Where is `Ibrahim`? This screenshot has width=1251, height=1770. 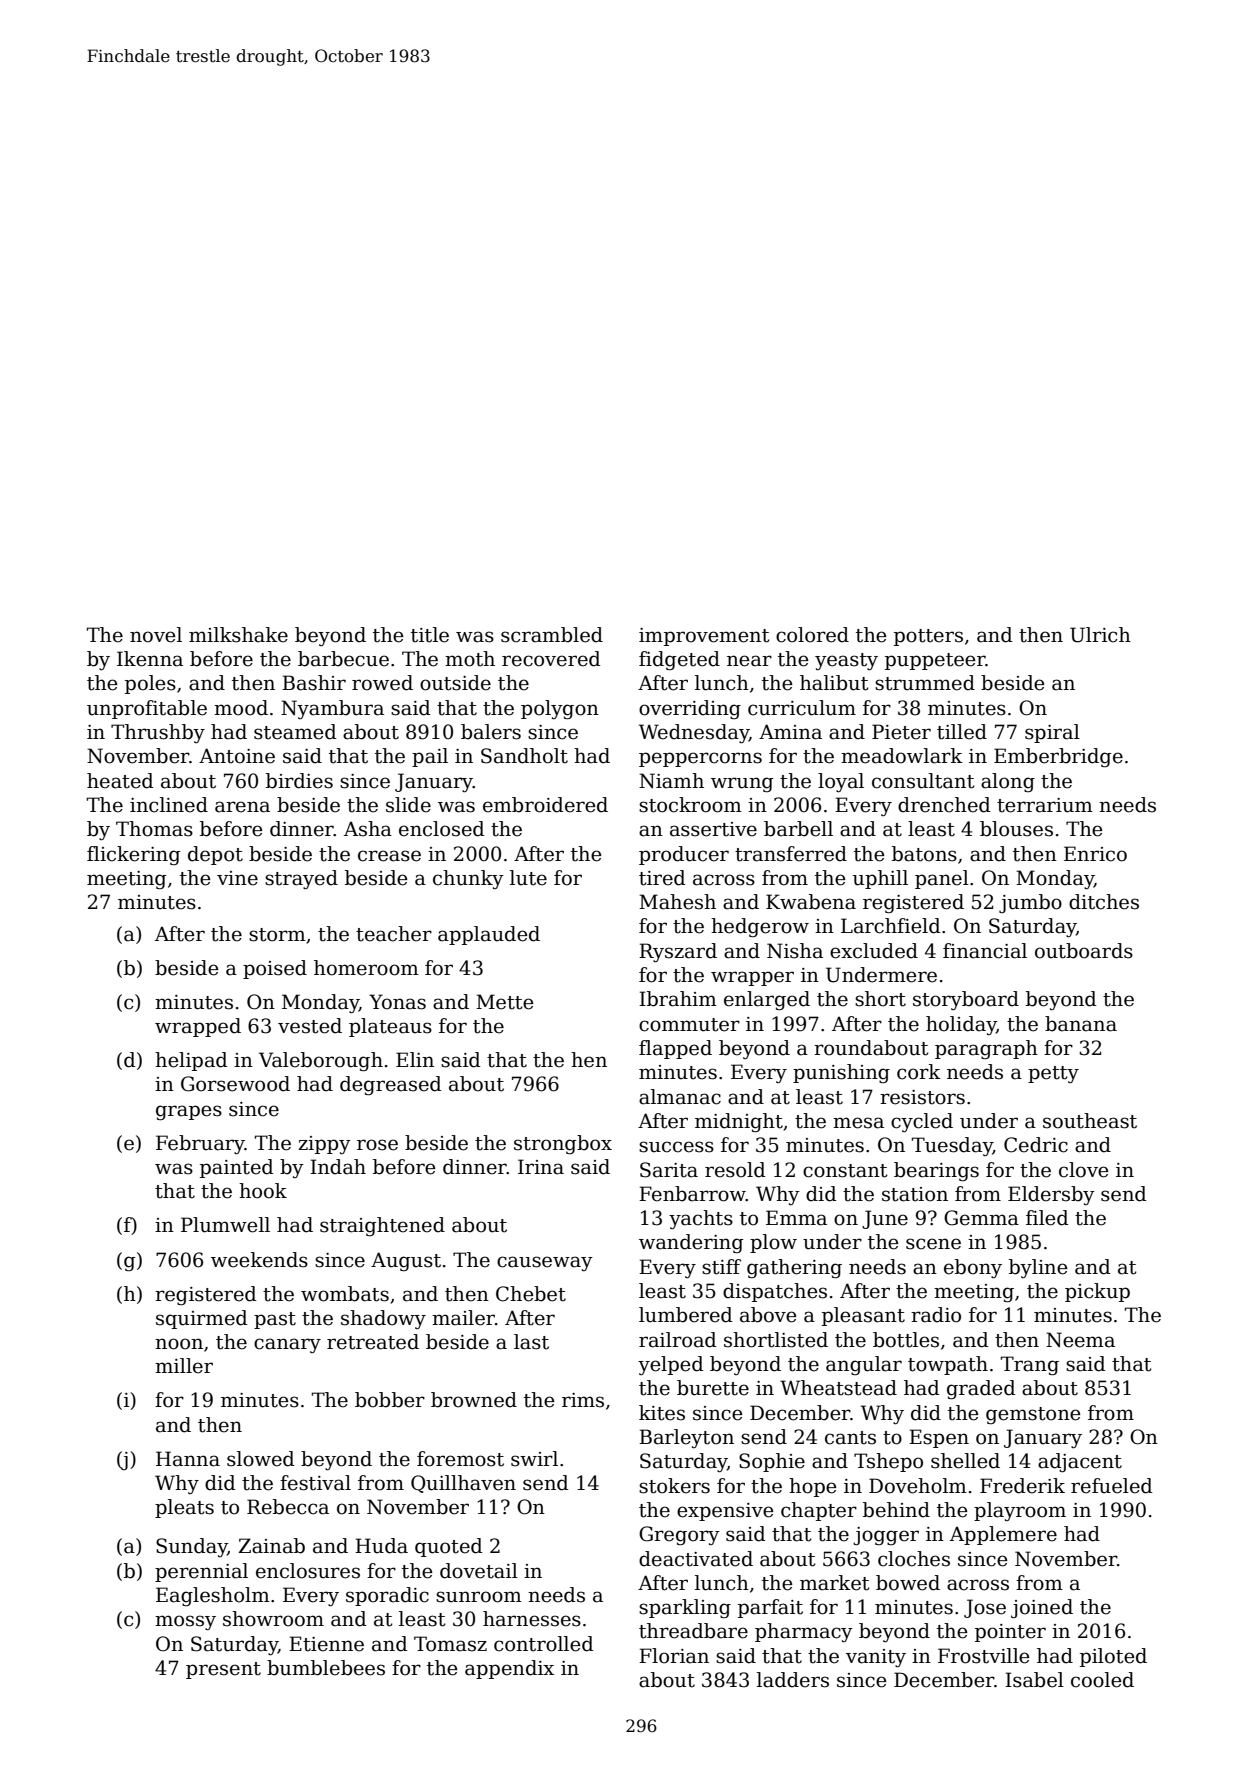 Ibrahim is located at coordinates (678, 999).
